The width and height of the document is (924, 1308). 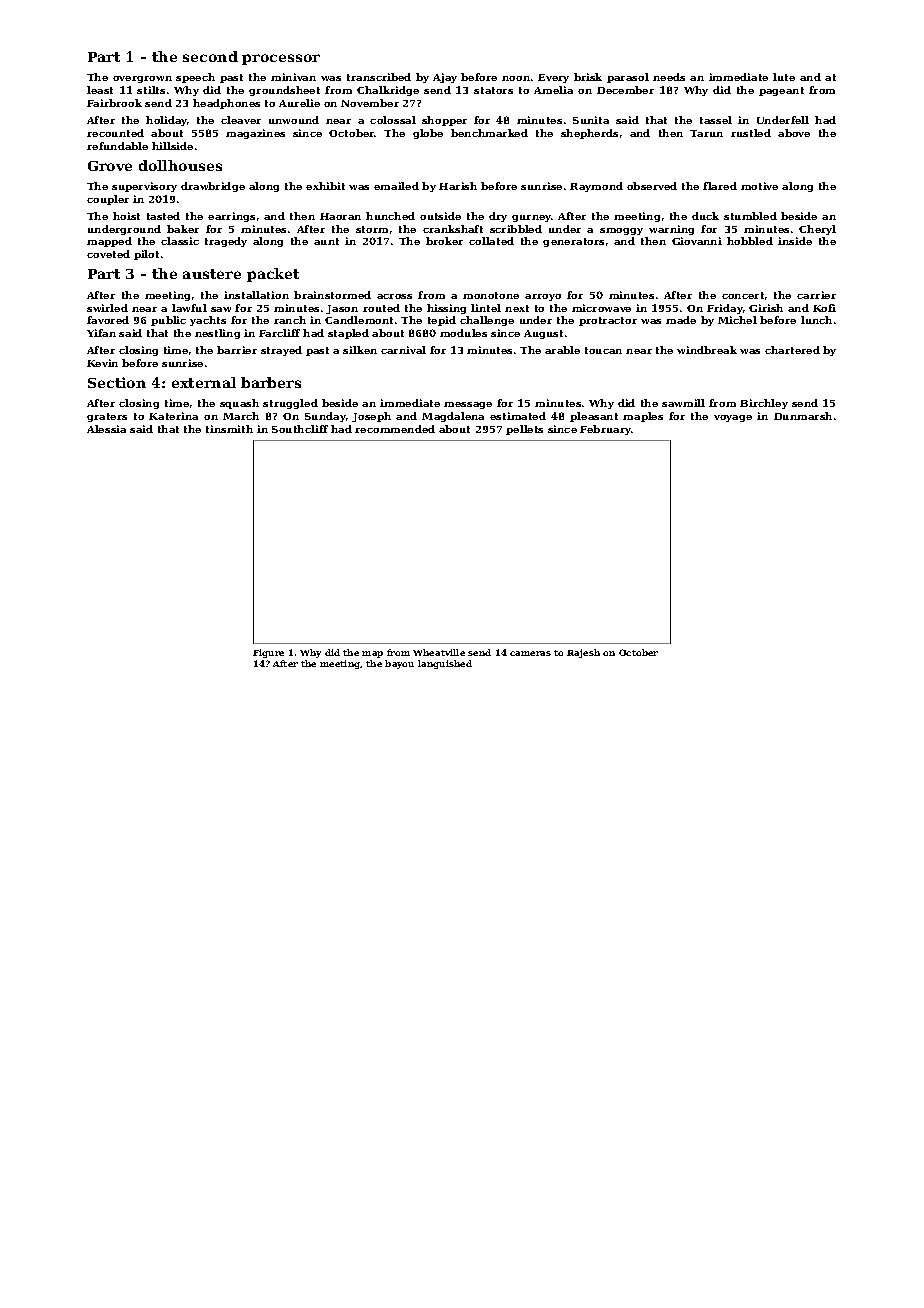 What do you see at coordinates (403, 350) in the document?
I see `carnival` at bounding box center [403, 350].
